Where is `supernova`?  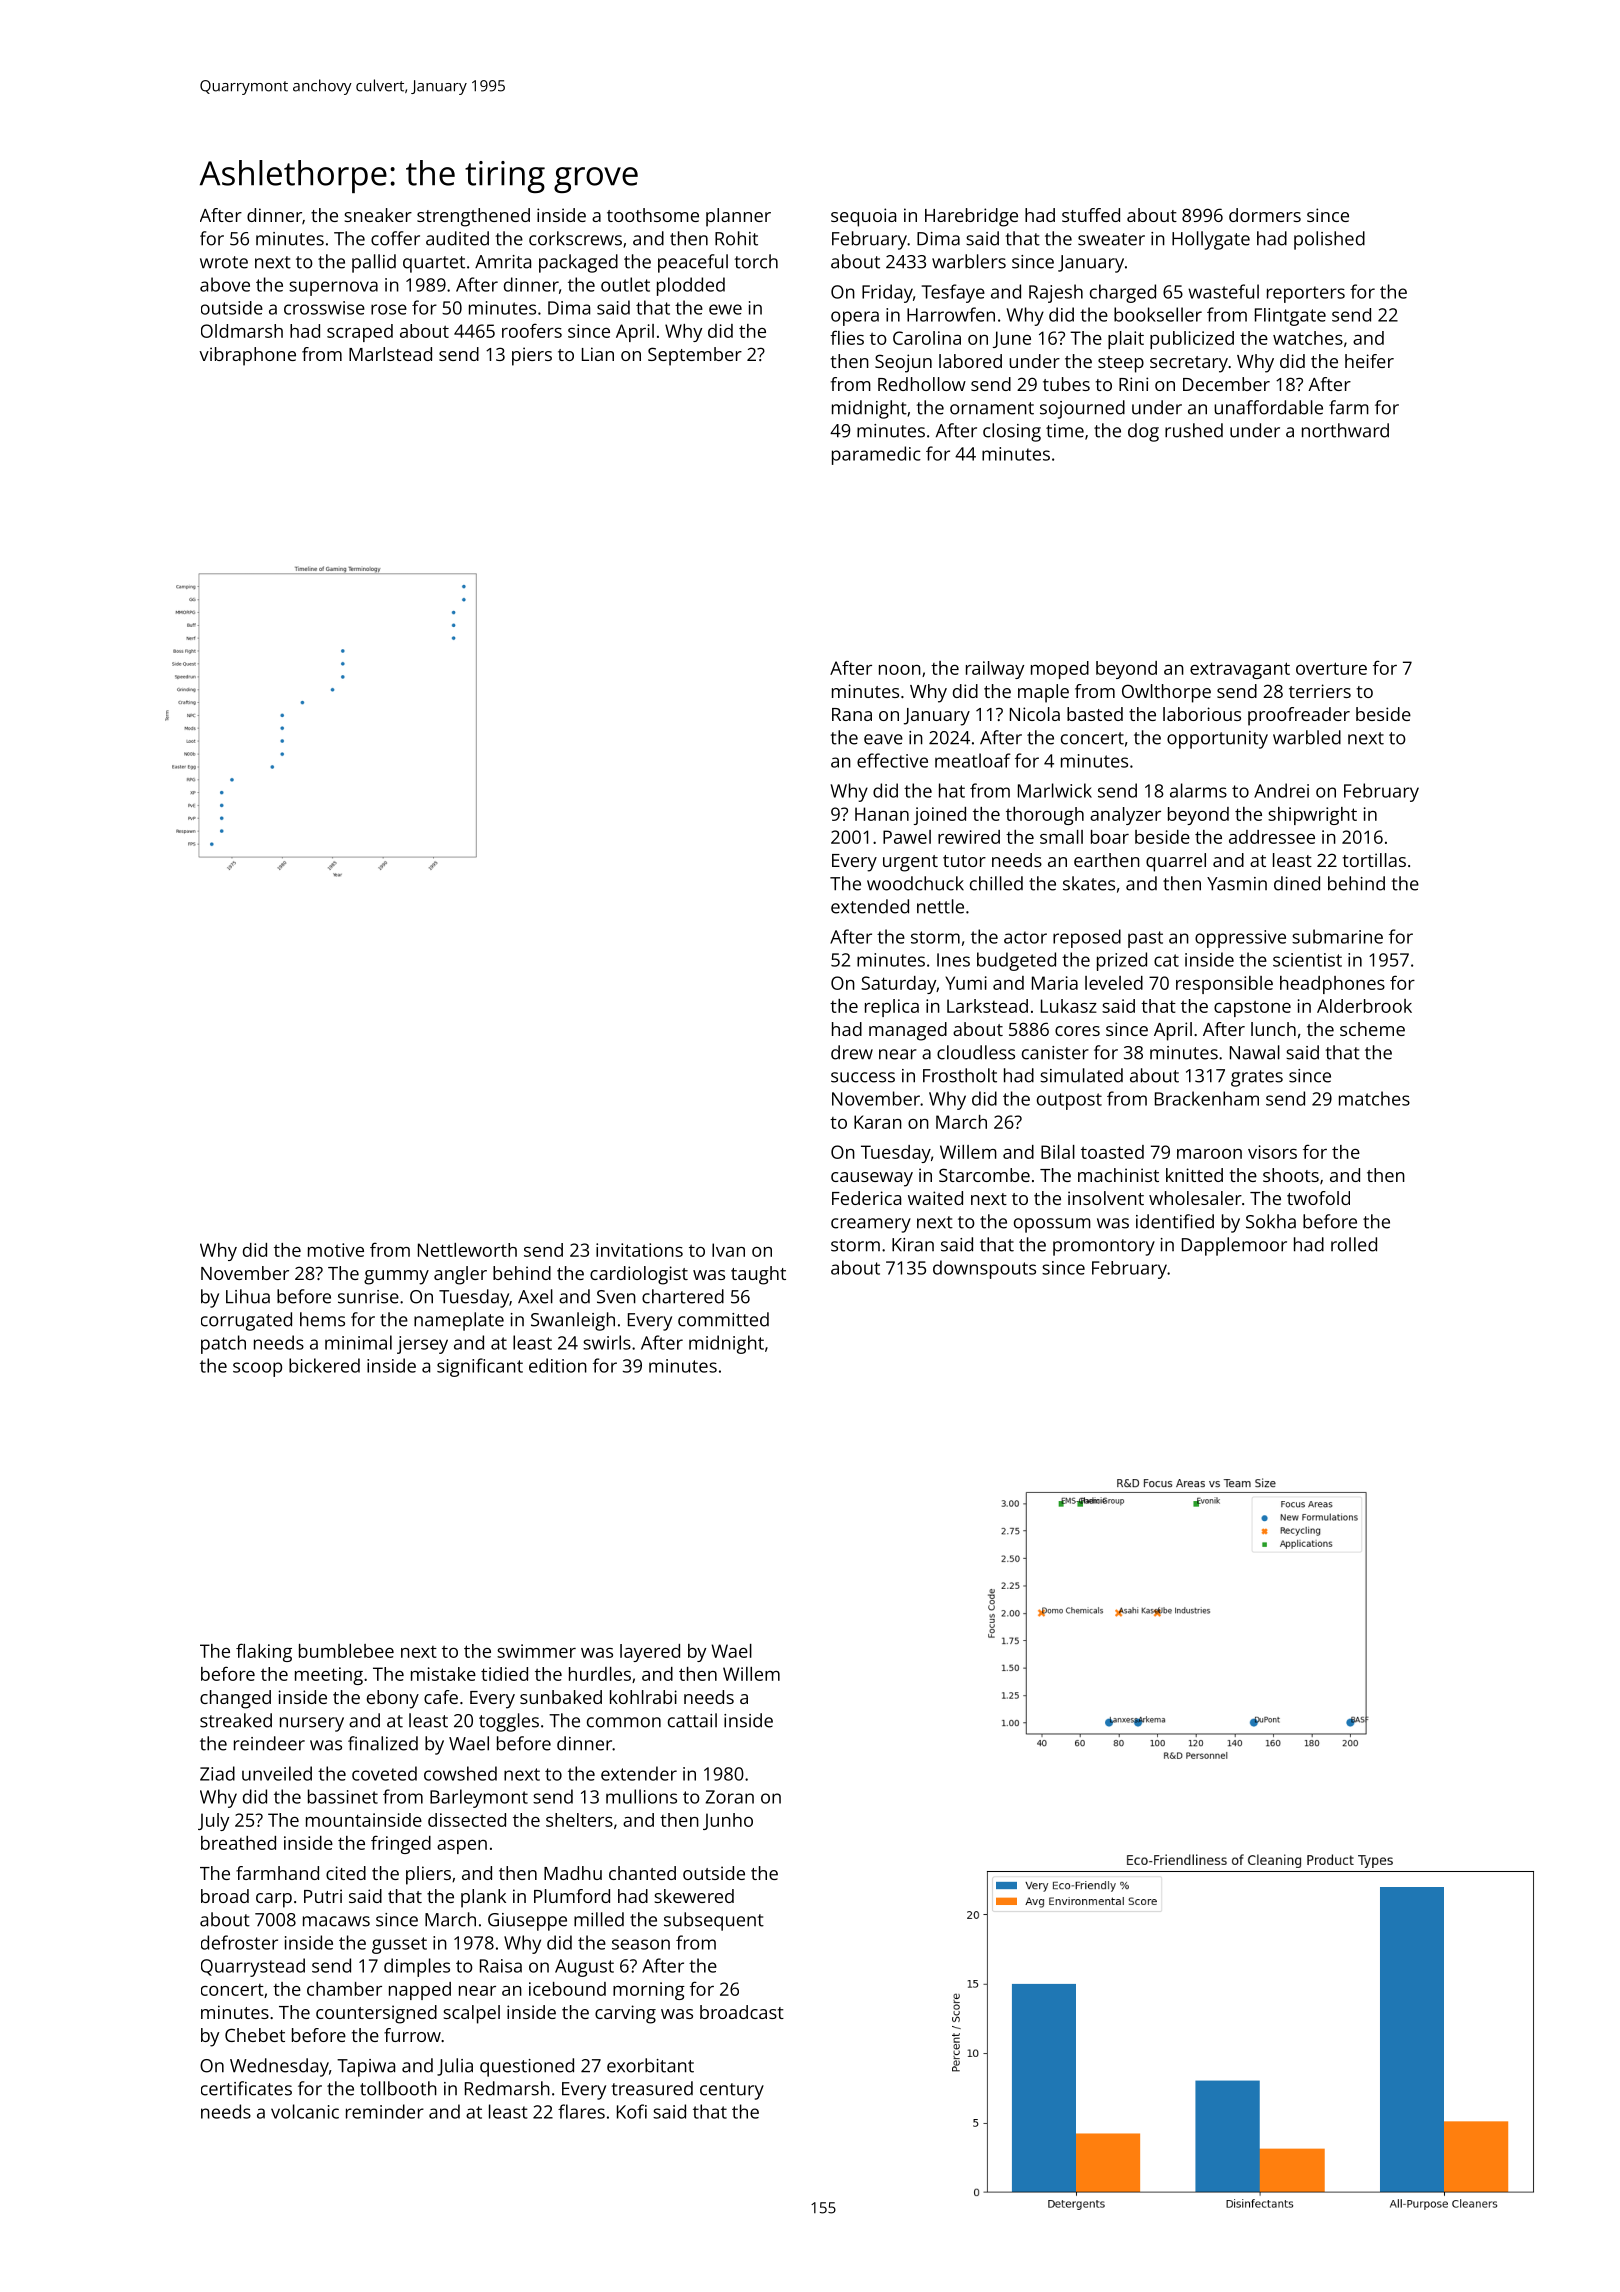
supernova is located at coordinates (333, 288).
